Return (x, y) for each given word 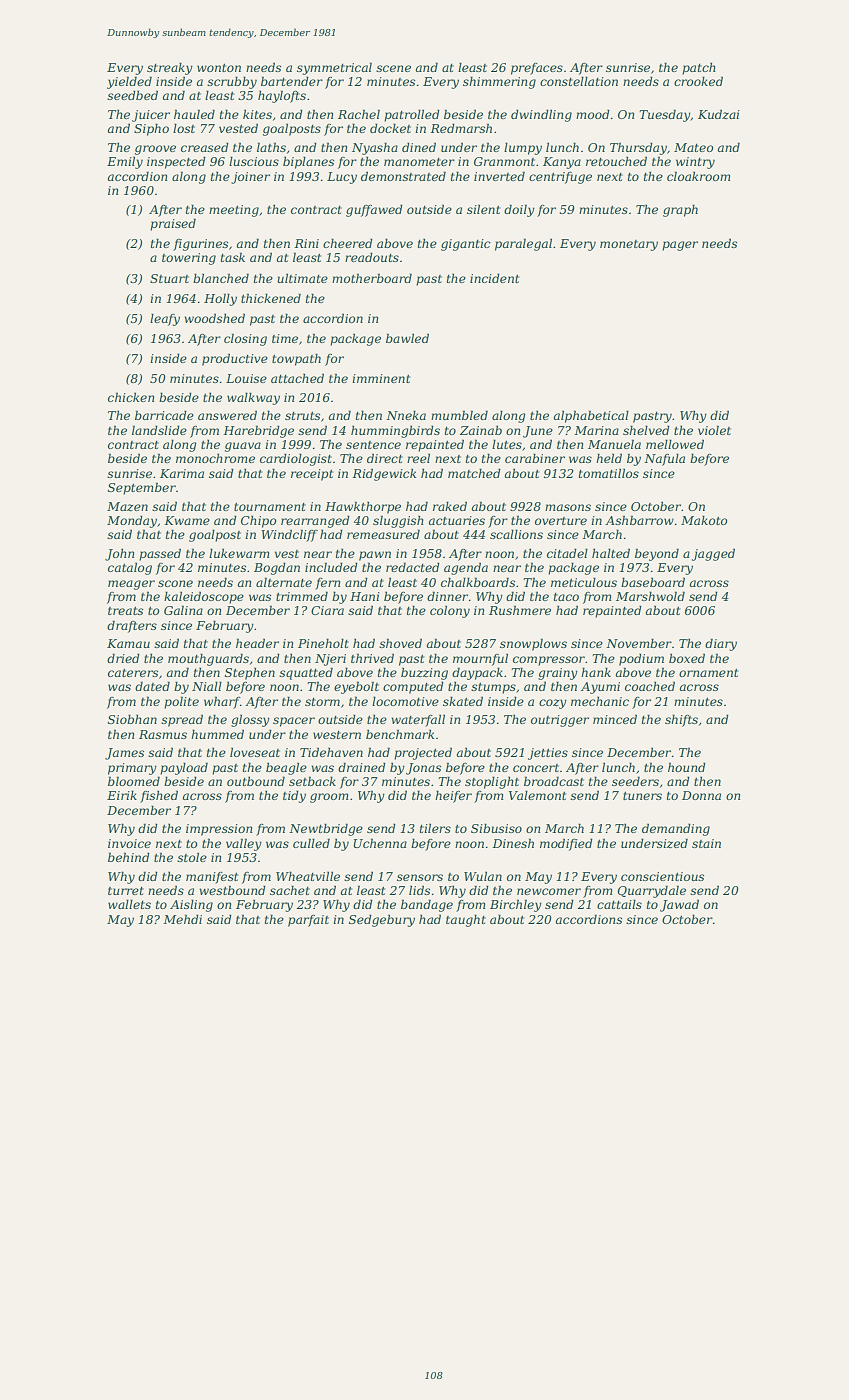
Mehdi (182, 919)
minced (615, 719)
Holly (220, 299)
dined (419, 147)
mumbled (459, 415)
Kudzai (719, 114)
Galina (183, 610)
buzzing (424, 674)
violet (714, 430)
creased (205, 147)
